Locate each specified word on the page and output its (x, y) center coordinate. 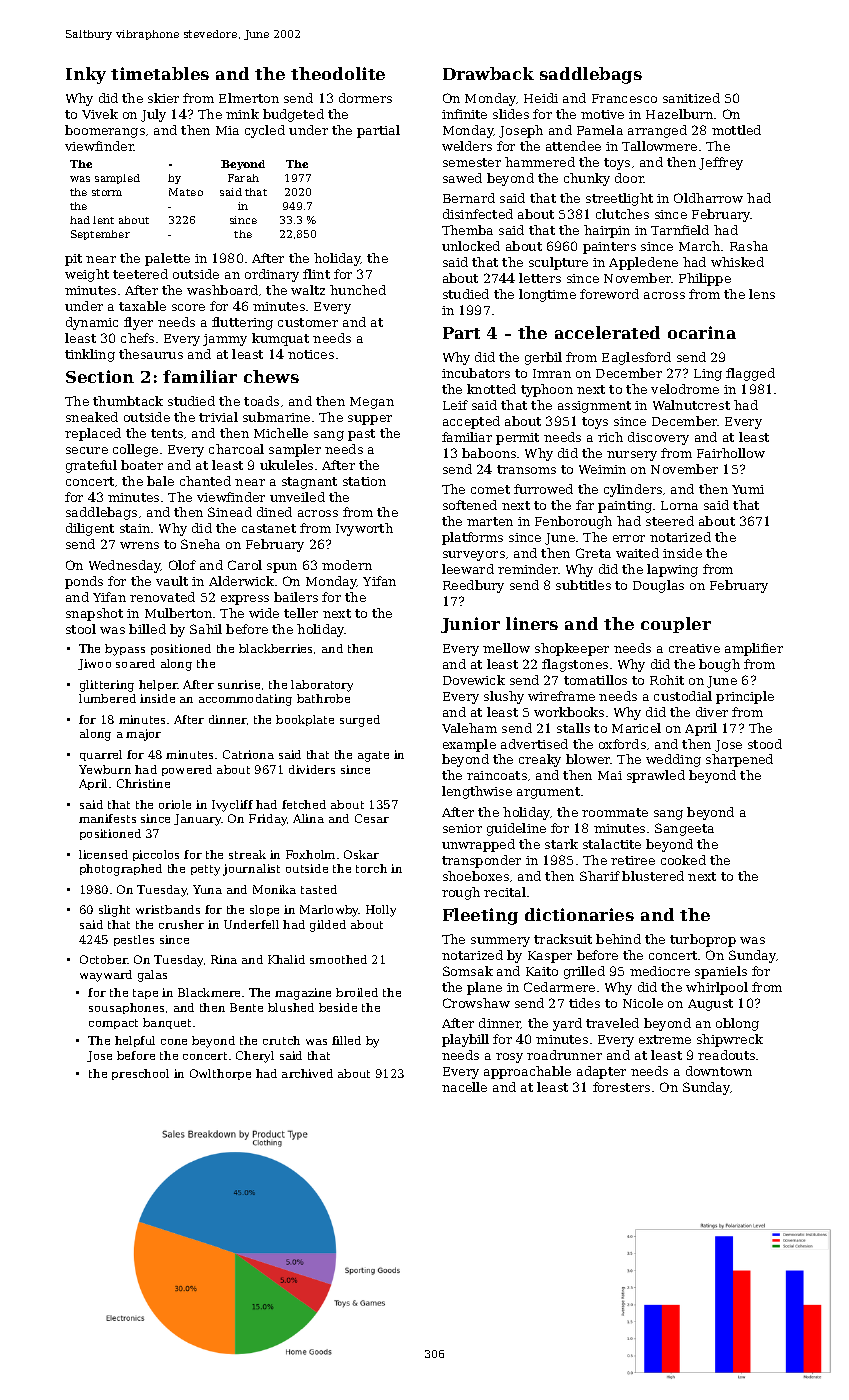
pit (73, 260)
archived (307, 1073)
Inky (86, 75)
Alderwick (241, 581)
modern (347, 565)
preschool (140, 1074)
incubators (476, 373)
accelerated (607, 332)
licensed (103, 854)
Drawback (488, 73)
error (629, 538)
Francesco (624, 98)
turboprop (703, 940)
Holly (381, 911)
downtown (719, 1071)
